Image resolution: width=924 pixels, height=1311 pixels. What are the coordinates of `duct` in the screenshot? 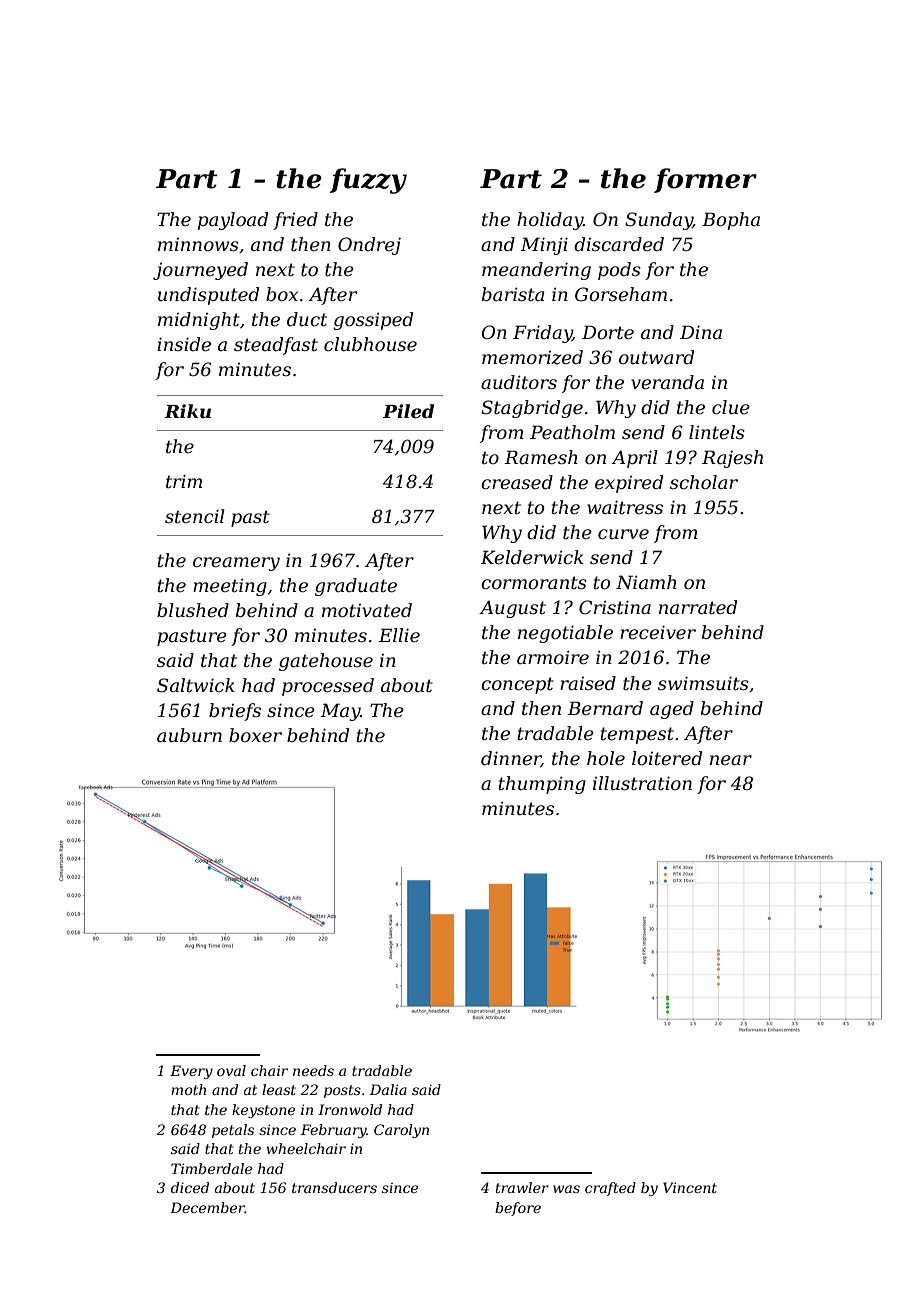 It's located at (307, 319).
